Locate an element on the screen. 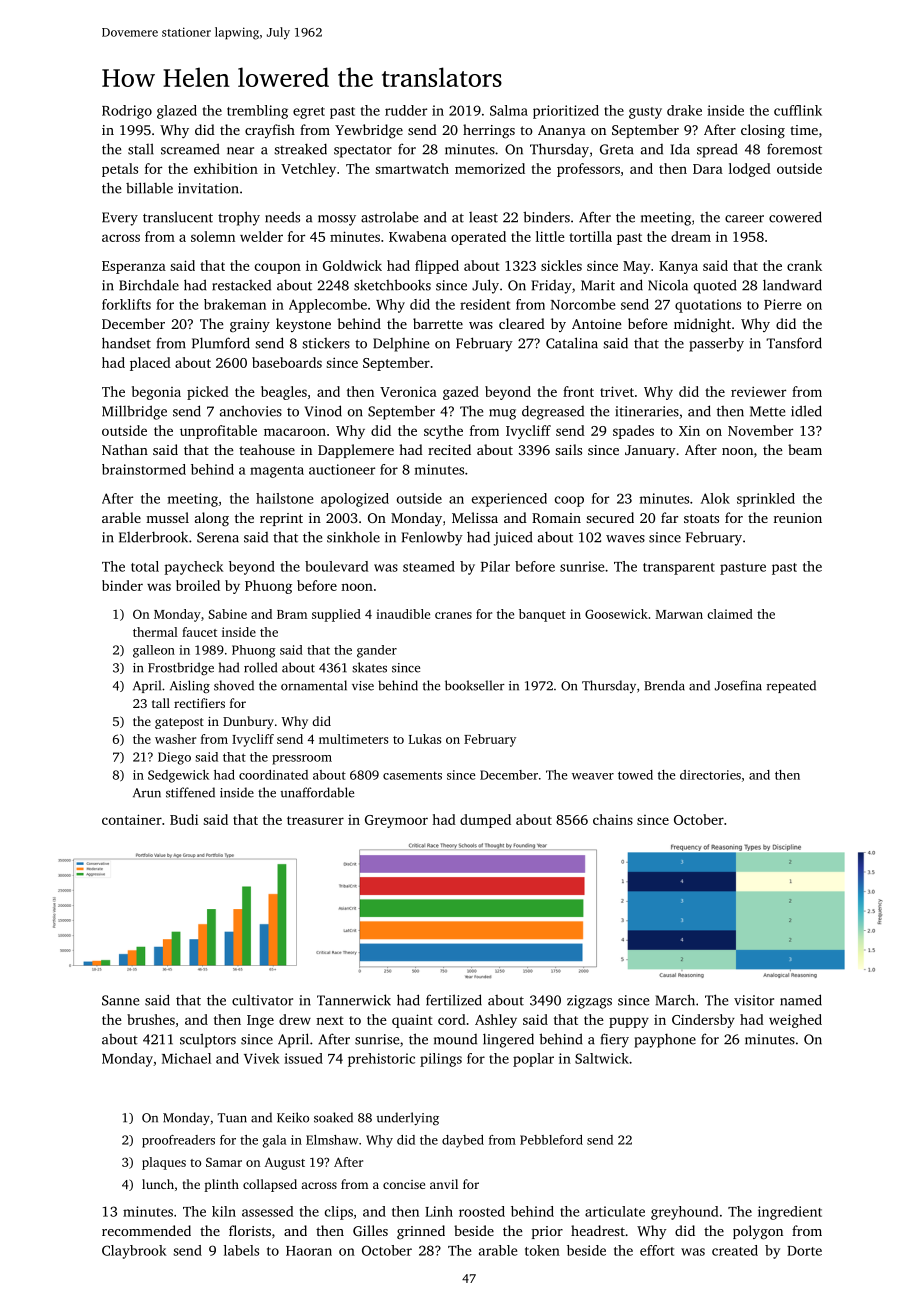  professors is located at coordinates (588, 170).
